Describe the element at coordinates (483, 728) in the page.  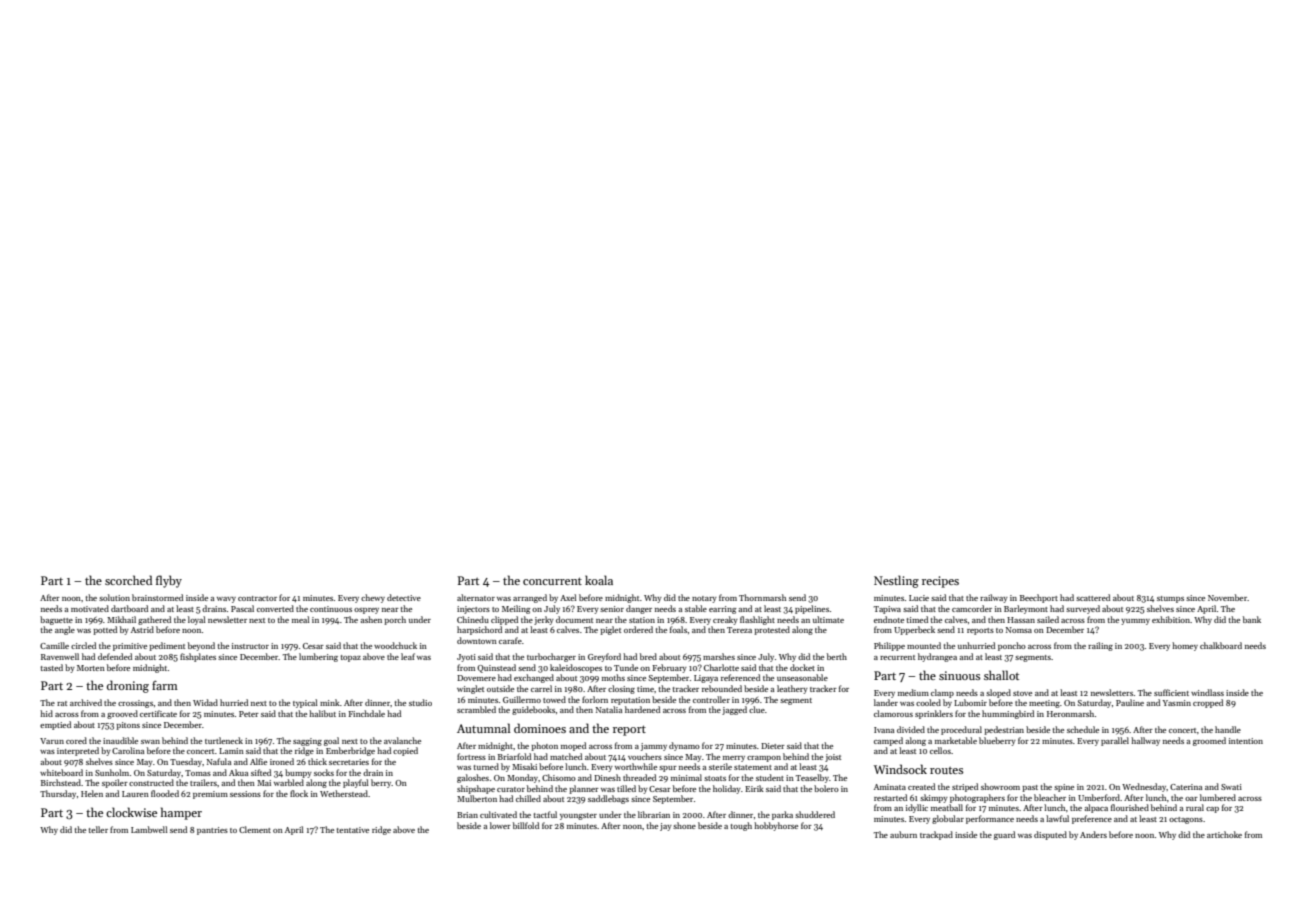
I see `Autumnal` at that location.
